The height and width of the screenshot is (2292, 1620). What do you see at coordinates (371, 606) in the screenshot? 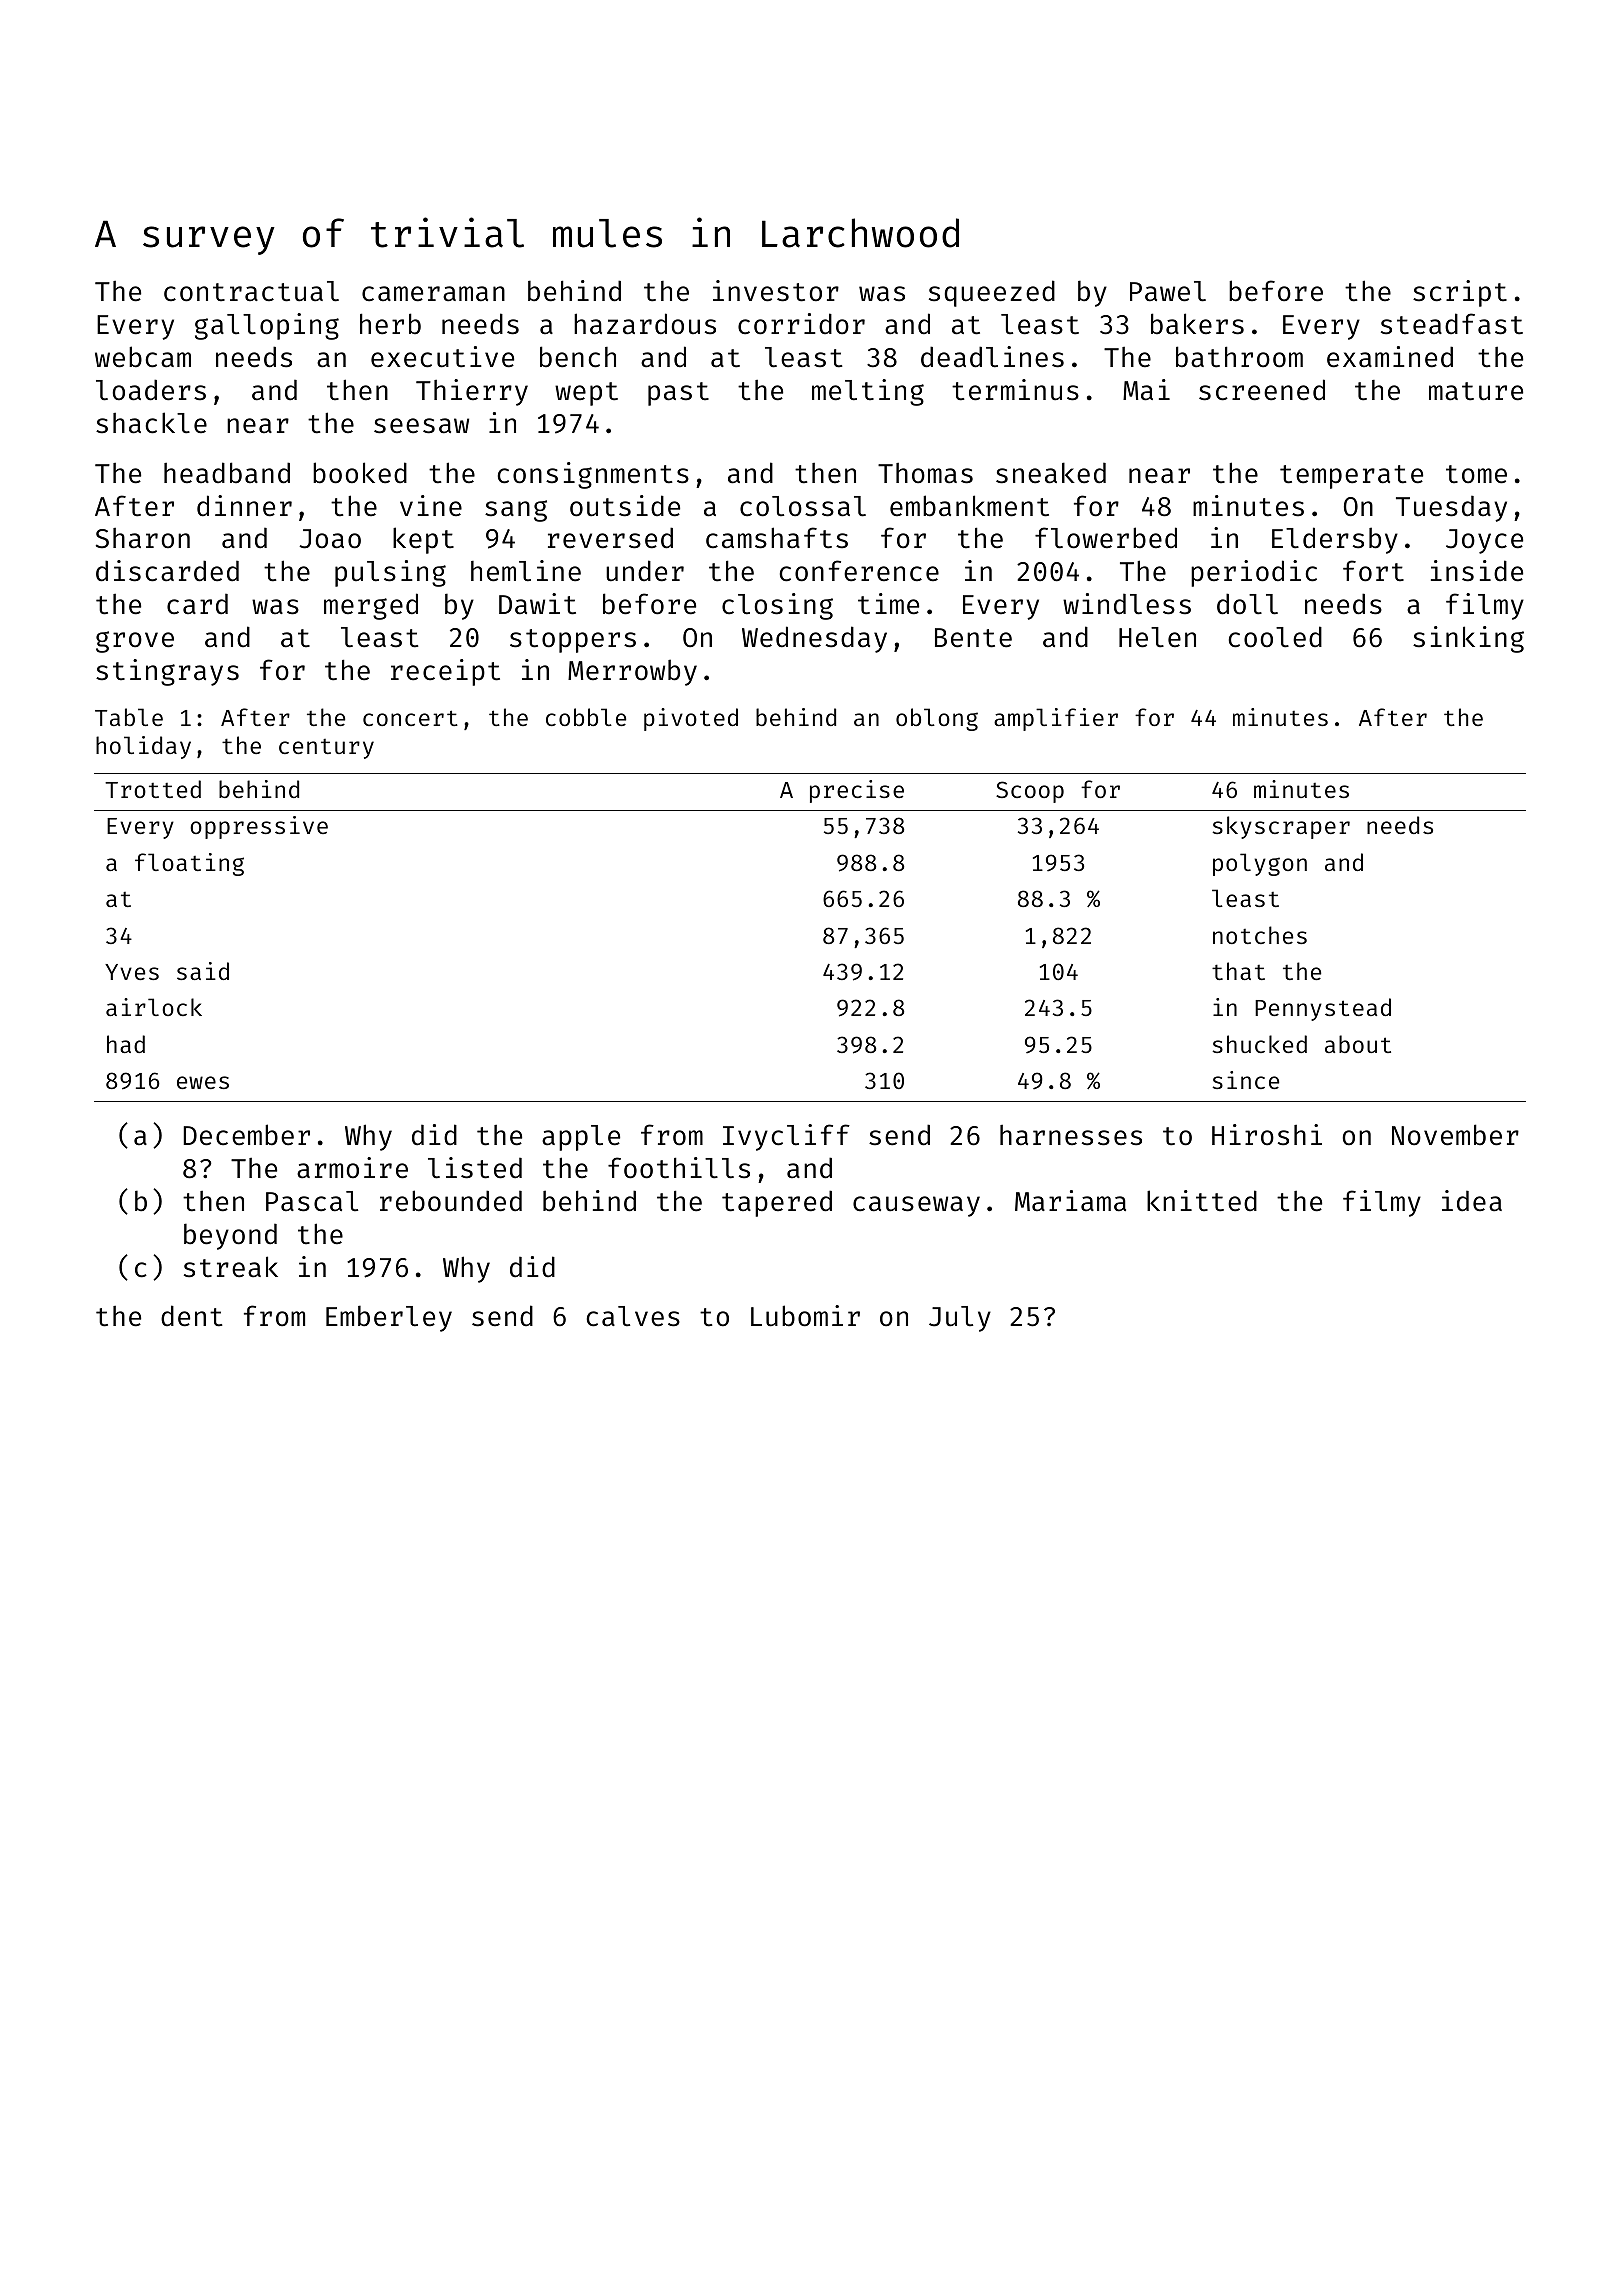
I see `merged` at bounding box center [371, 606].
